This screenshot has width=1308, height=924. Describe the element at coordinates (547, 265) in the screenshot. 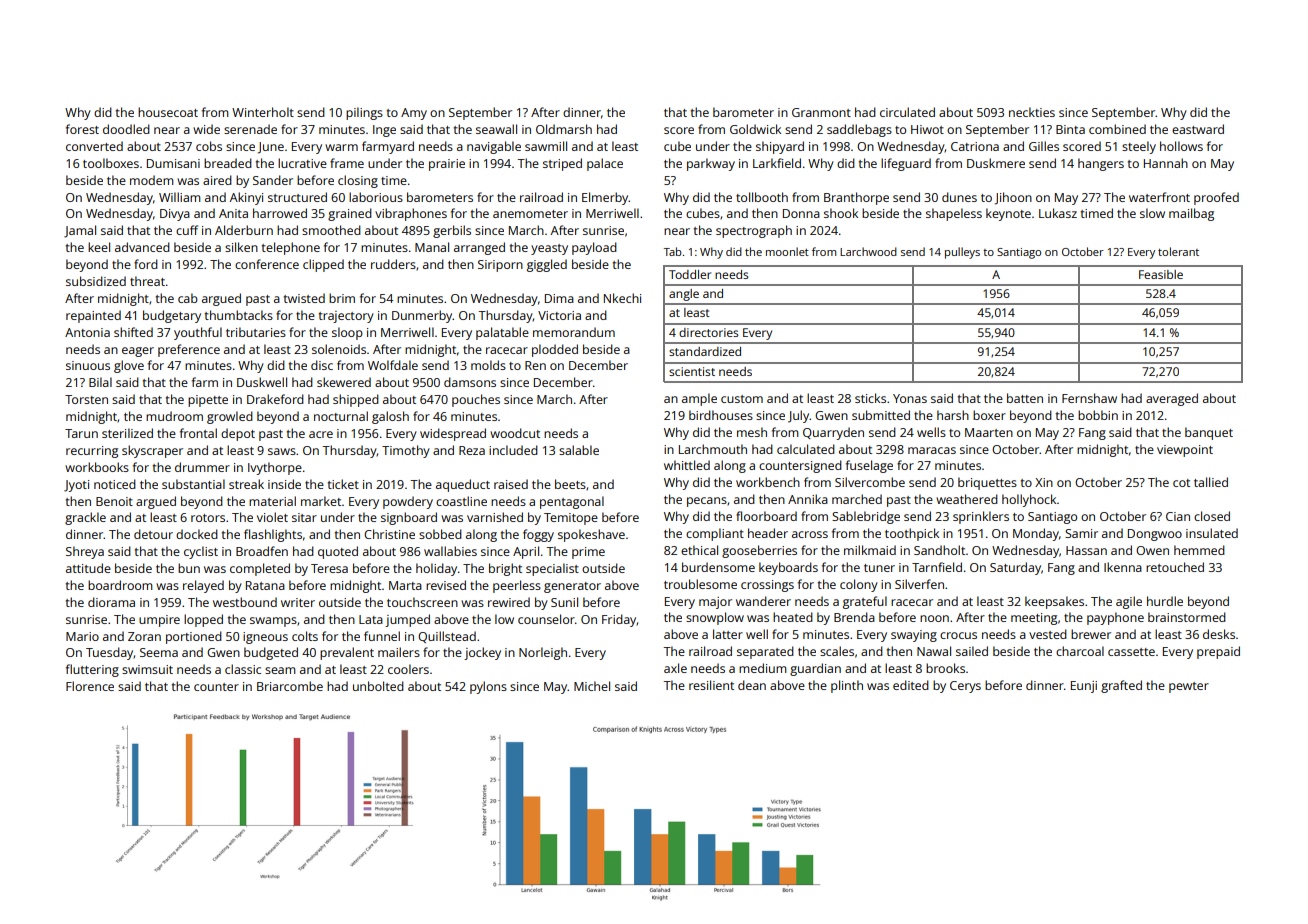

I see `giggled` at that location.
